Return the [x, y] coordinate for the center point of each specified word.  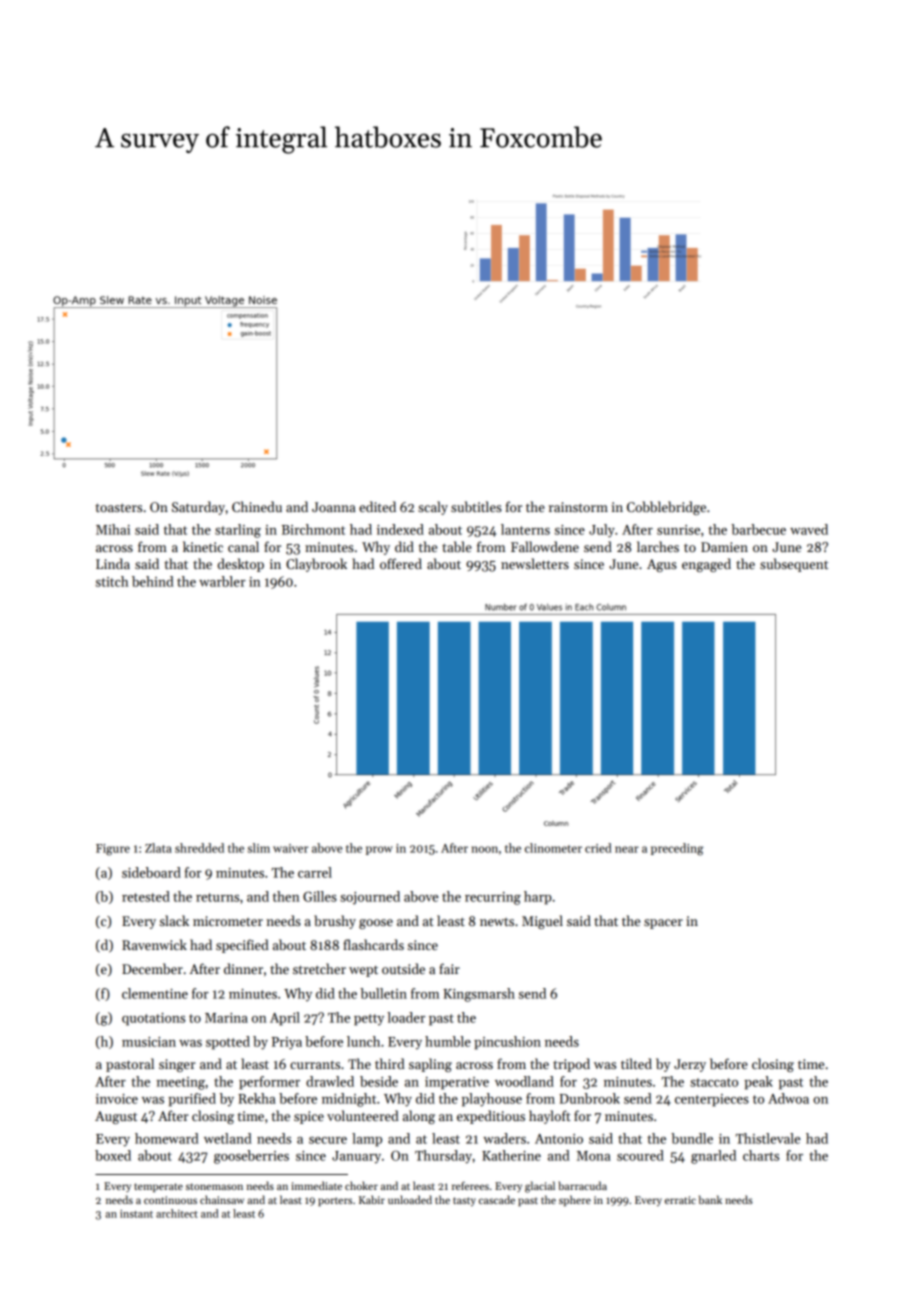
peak [758, 1083]
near [627, 849]
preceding [677, 849]
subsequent [794, 565]
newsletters [535, 563]
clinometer [553, 848]
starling [238, 531]
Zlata [158, 848]
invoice [117, 1099]
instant [136, 1214]
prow [379, 850]
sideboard [151, 872]
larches [658, 546]
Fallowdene [545, 546]
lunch [363, 1041]
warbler [222, 581]
